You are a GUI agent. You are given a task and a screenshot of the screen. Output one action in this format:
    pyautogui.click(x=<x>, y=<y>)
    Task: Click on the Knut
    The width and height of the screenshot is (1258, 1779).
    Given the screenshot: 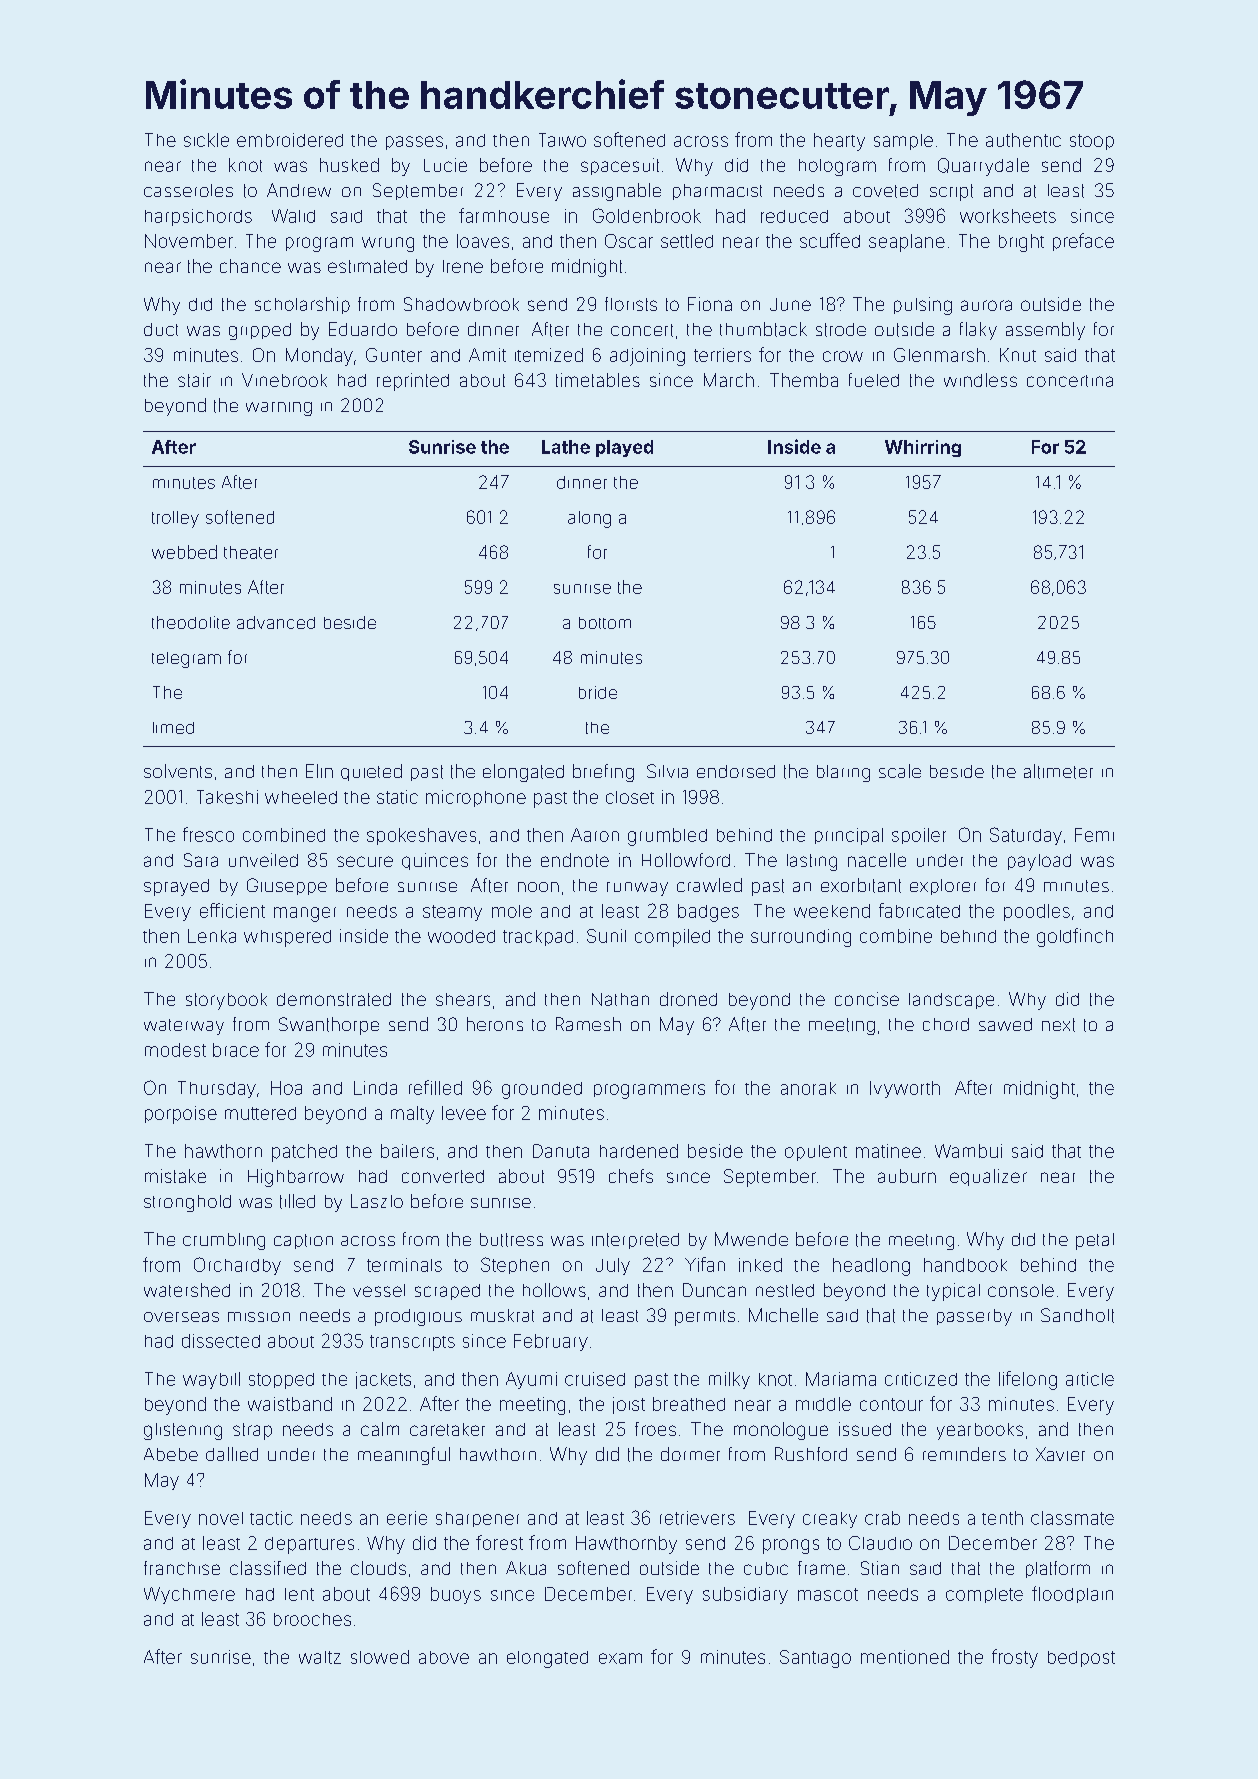 What is the action you would take?
    pyautogui.click(x=1018, y=355)
